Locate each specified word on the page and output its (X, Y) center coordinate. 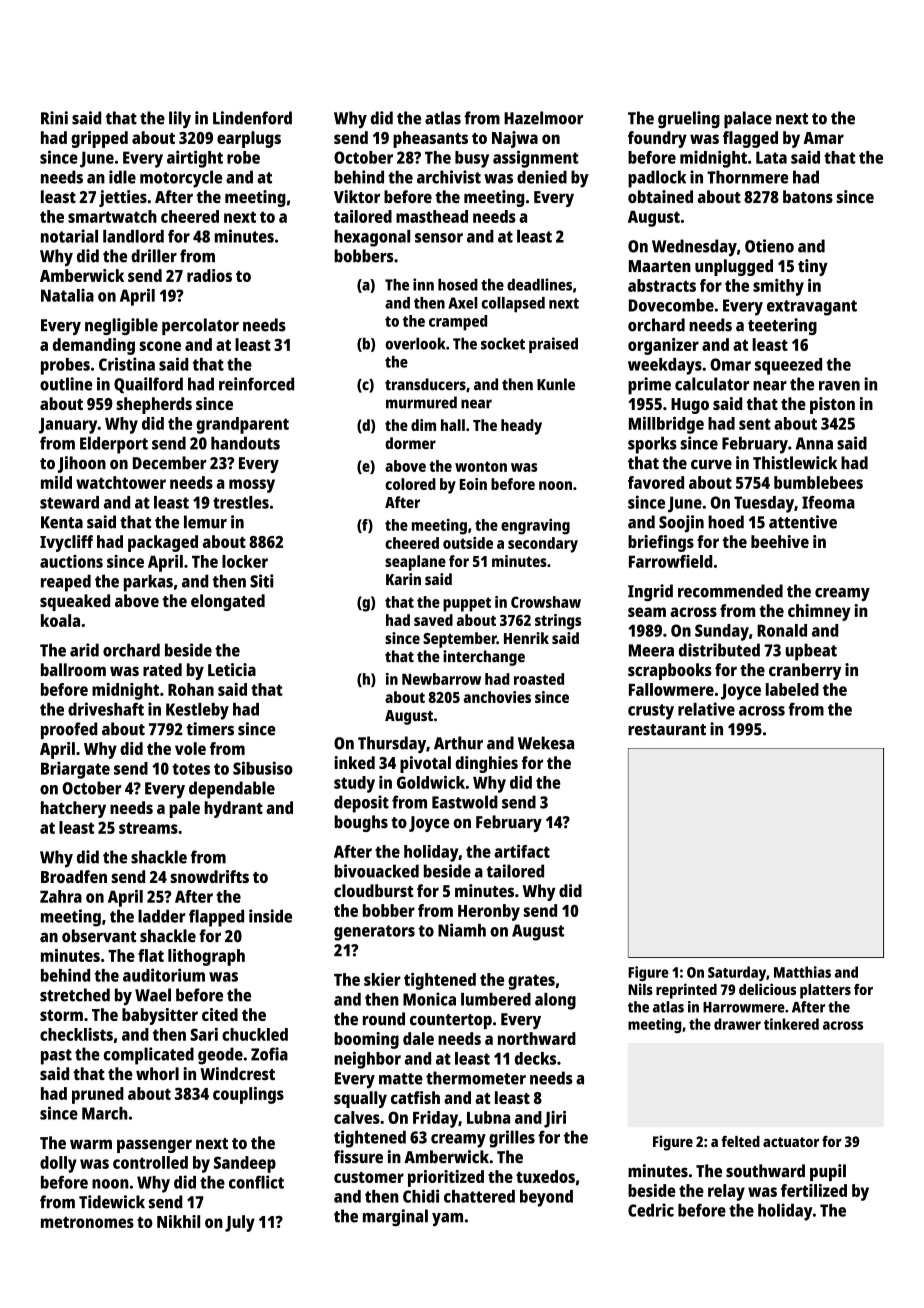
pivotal (425, 764)
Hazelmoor (543, 118)
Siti (262, 581)
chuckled (255, 1034)
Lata (771, 157)
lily (180, 119)
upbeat (811, 652)
